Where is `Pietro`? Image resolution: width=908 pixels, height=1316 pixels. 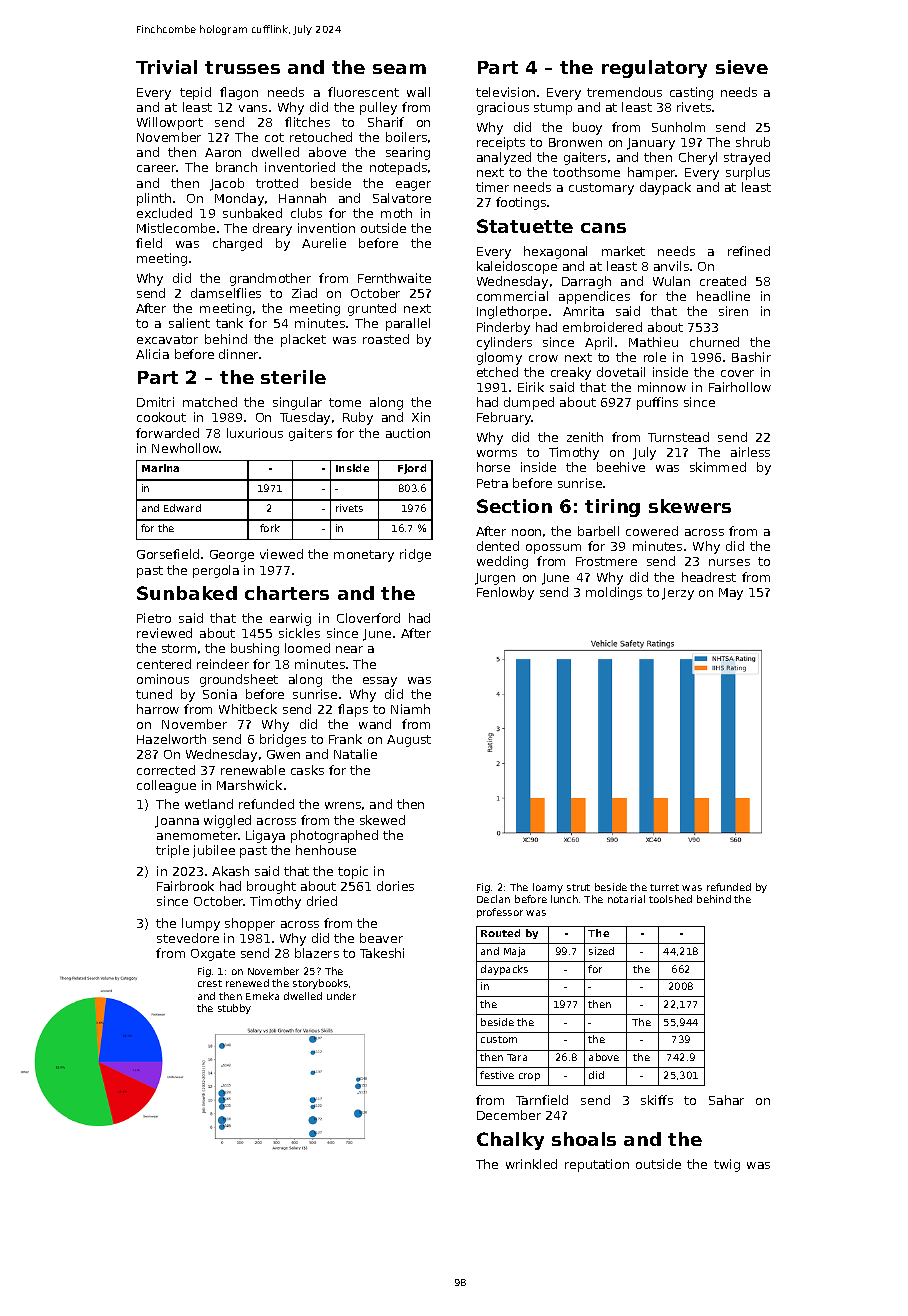
Pietro is located at coordinates (154, 618).
